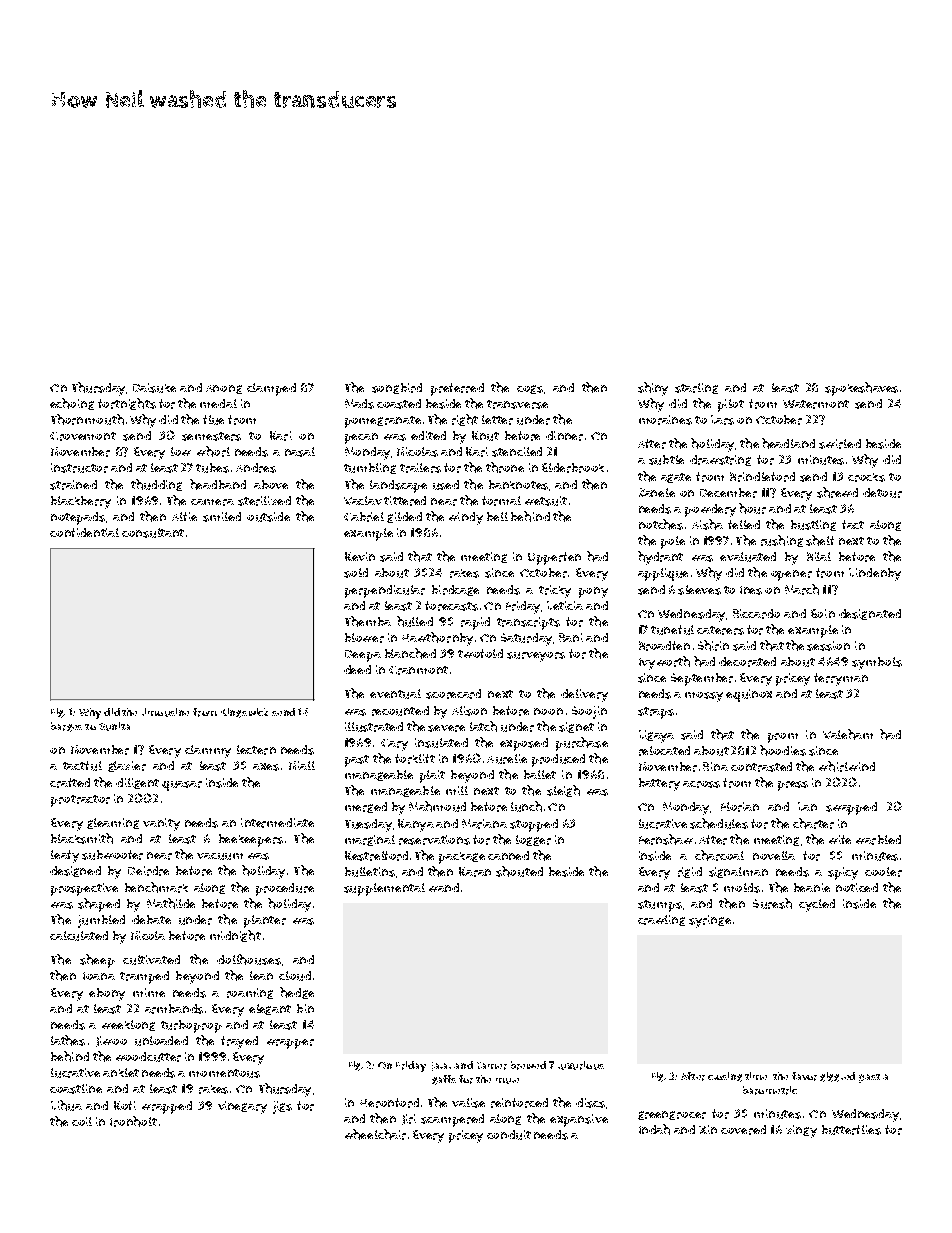 Image resolution: width=952 pixels, height=1233 pixels. What do you see at coordinates (75, 871) in the image?
I see `designed` at bounding box center [75, 871].
